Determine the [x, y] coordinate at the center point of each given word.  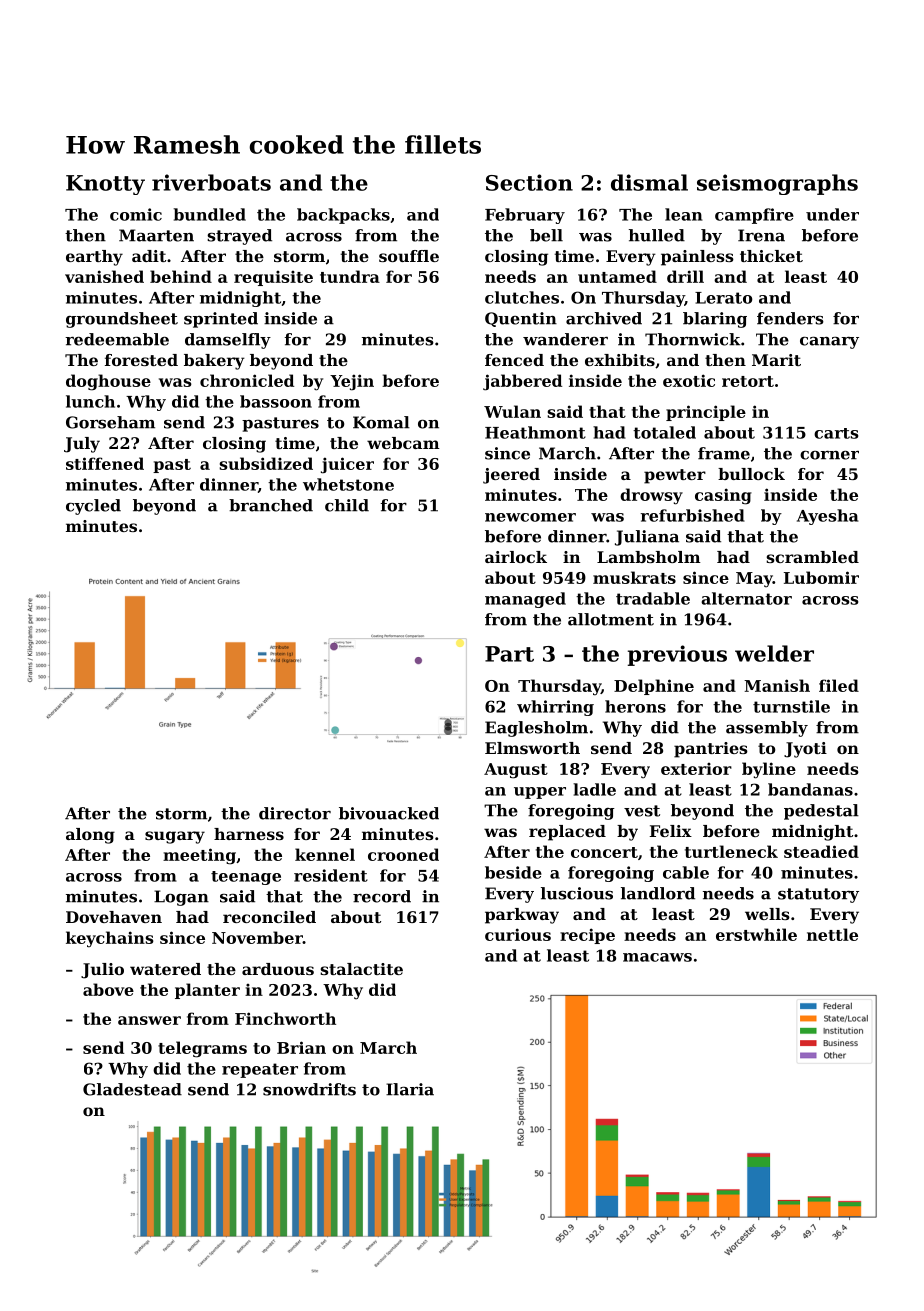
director [295, 813]
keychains [110, 939]
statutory [818, 895]
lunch [90, 401]
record [382, 896]
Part [509, 654]
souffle [409, 256]
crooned [403, 854]
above [108, 989]
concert [604, 852]
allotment [611, 619]
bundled [210, 214]
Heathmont [535, 432]
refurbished [693, 515]
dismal [649, 182]
